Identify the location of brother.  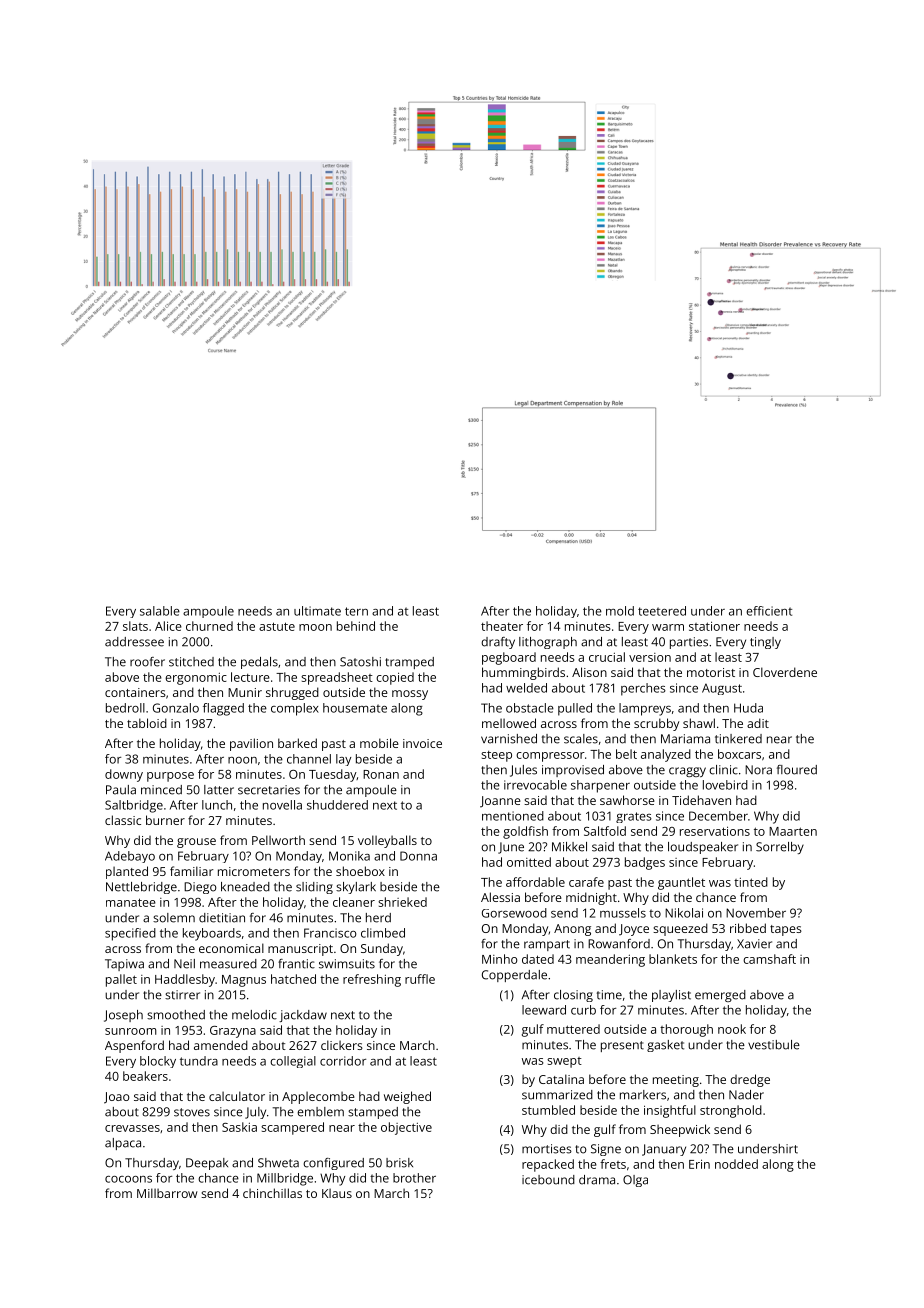
(414, 1178).
